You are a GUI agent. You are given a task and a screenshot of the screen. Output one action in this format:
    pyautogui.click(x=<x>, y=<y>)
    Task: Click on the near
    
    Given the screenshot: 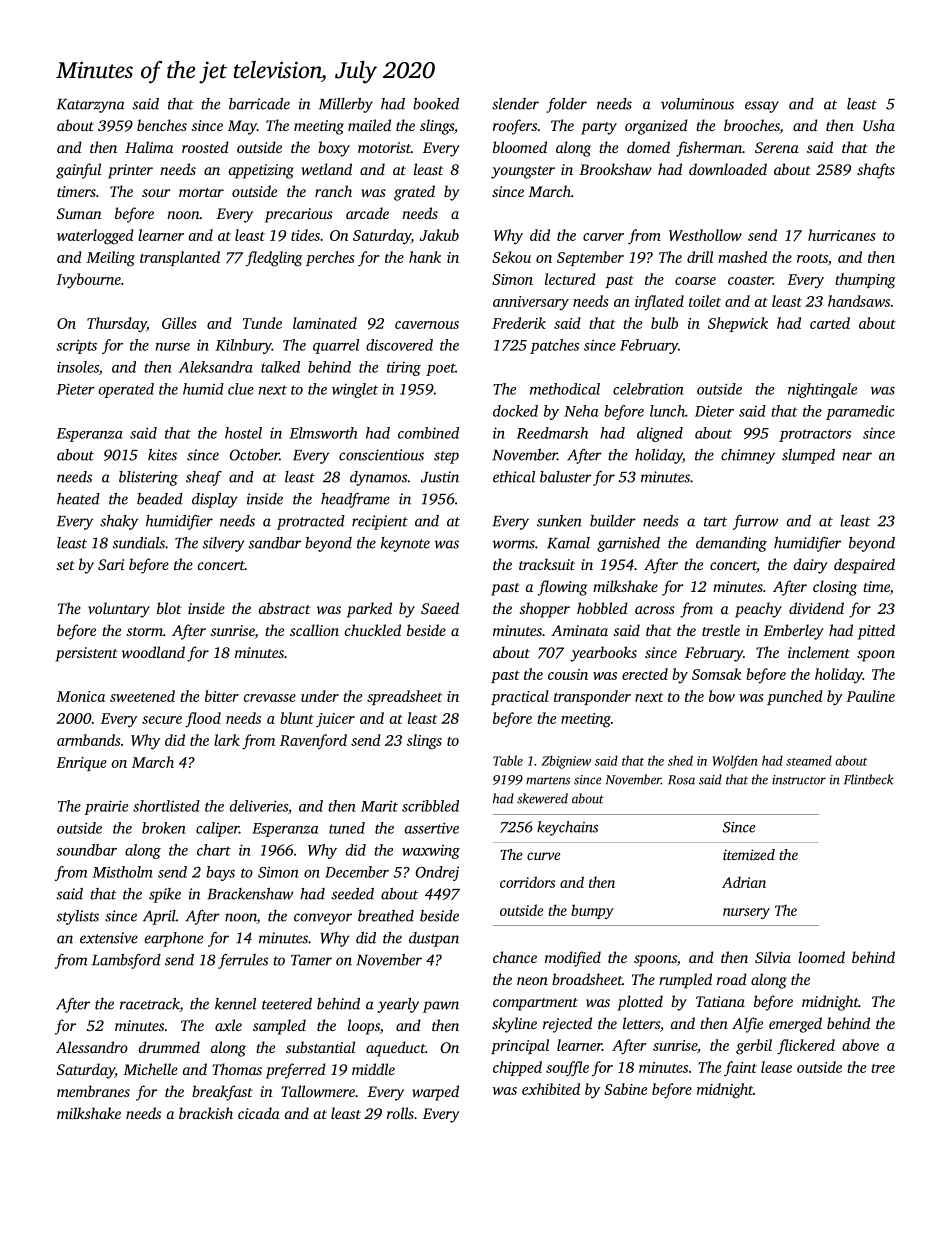 What is the action you would take?
    pyautogui.click(x=857, y=456)
